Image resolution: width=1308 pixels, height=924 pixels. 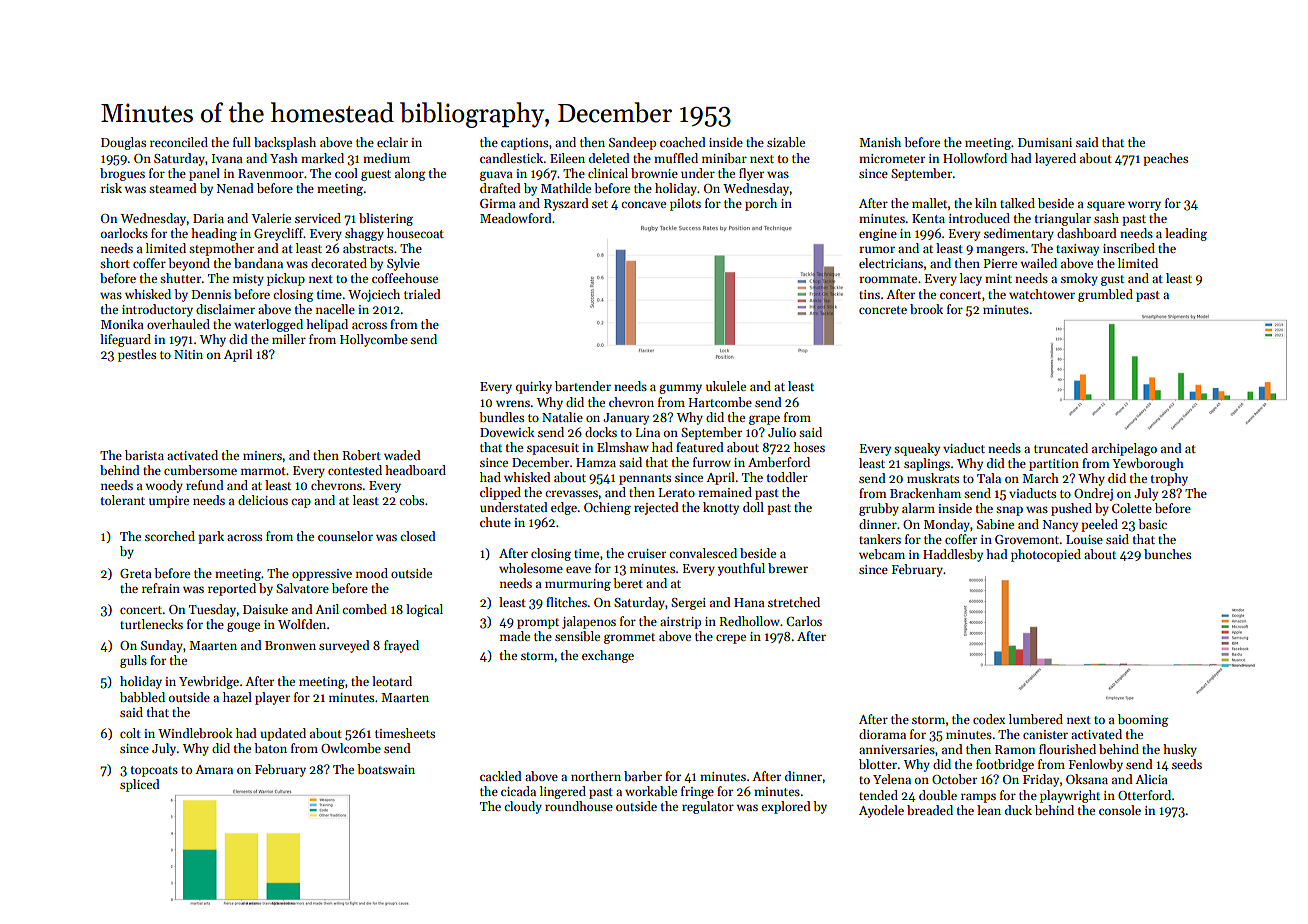 I want to click on blotter, so click(x=878, y=764).
